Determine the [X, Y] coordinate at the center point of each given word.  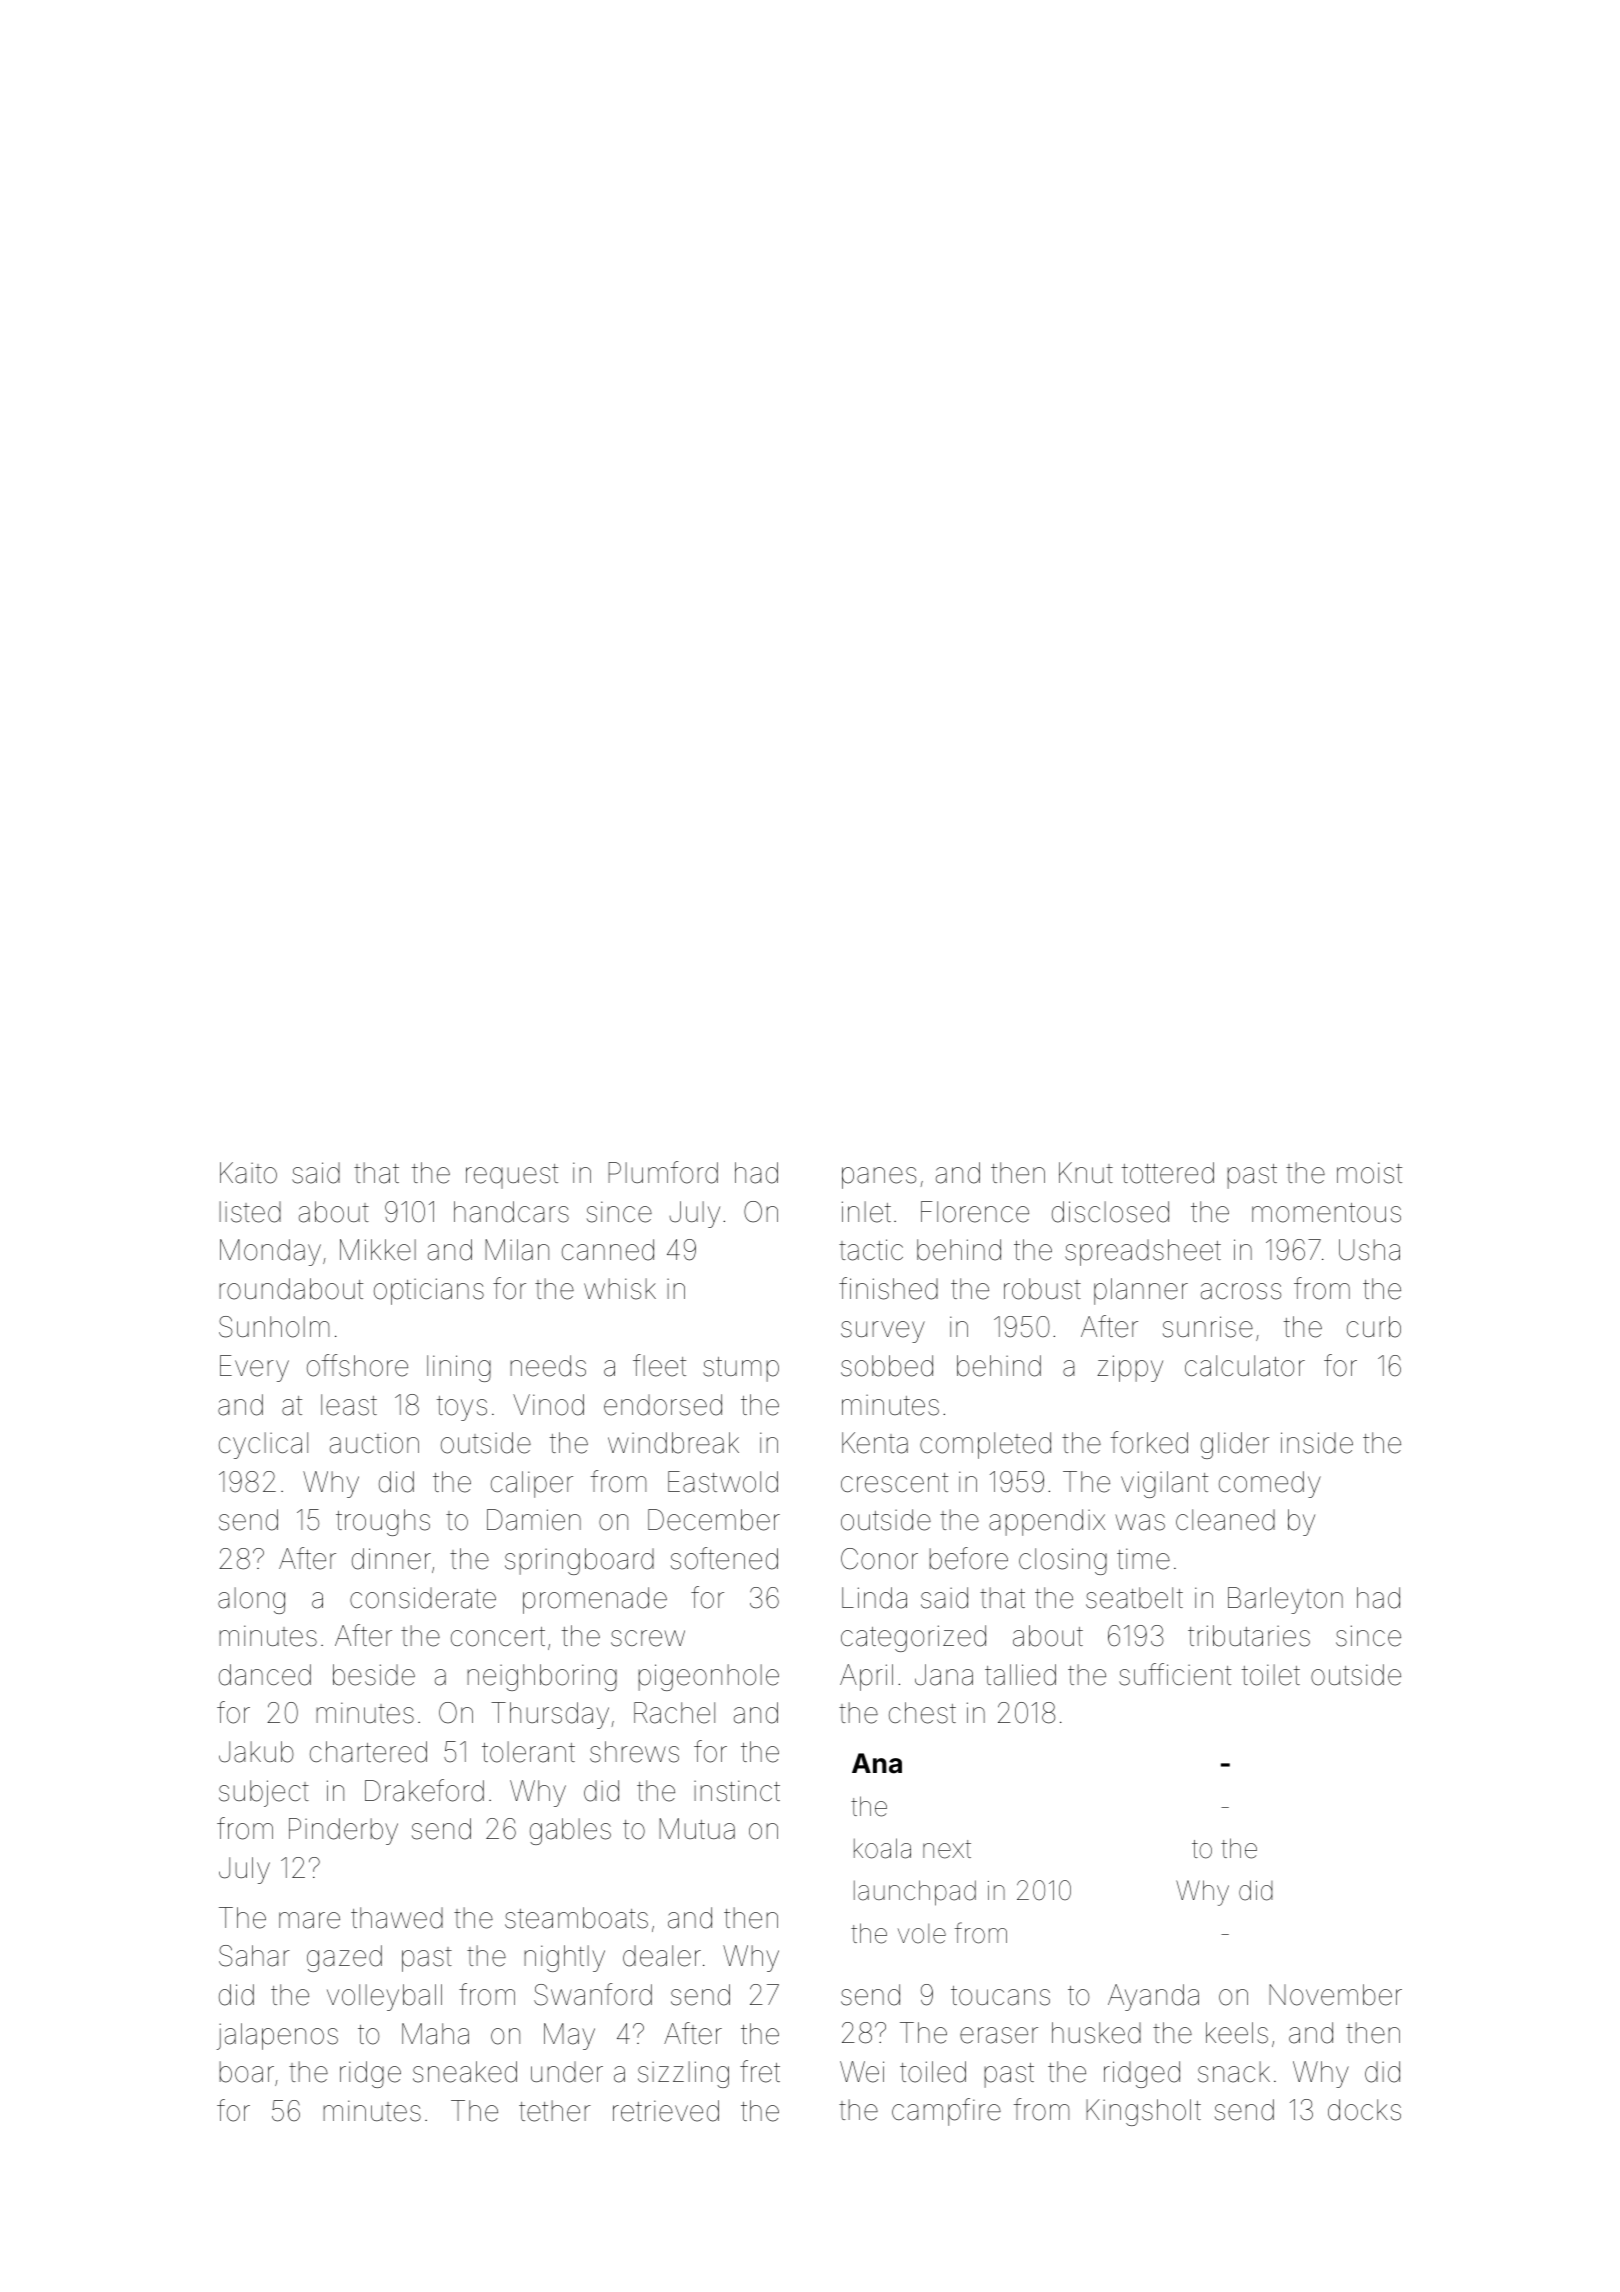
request [512, 1176]
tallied [1020, 1675]
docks [1364, 2110]
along [251, 1600]
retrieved [666, 2111]
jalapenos [277, 2036]
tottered [1168, 1173]
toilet [1271, 1675]
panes [879, 1178]
